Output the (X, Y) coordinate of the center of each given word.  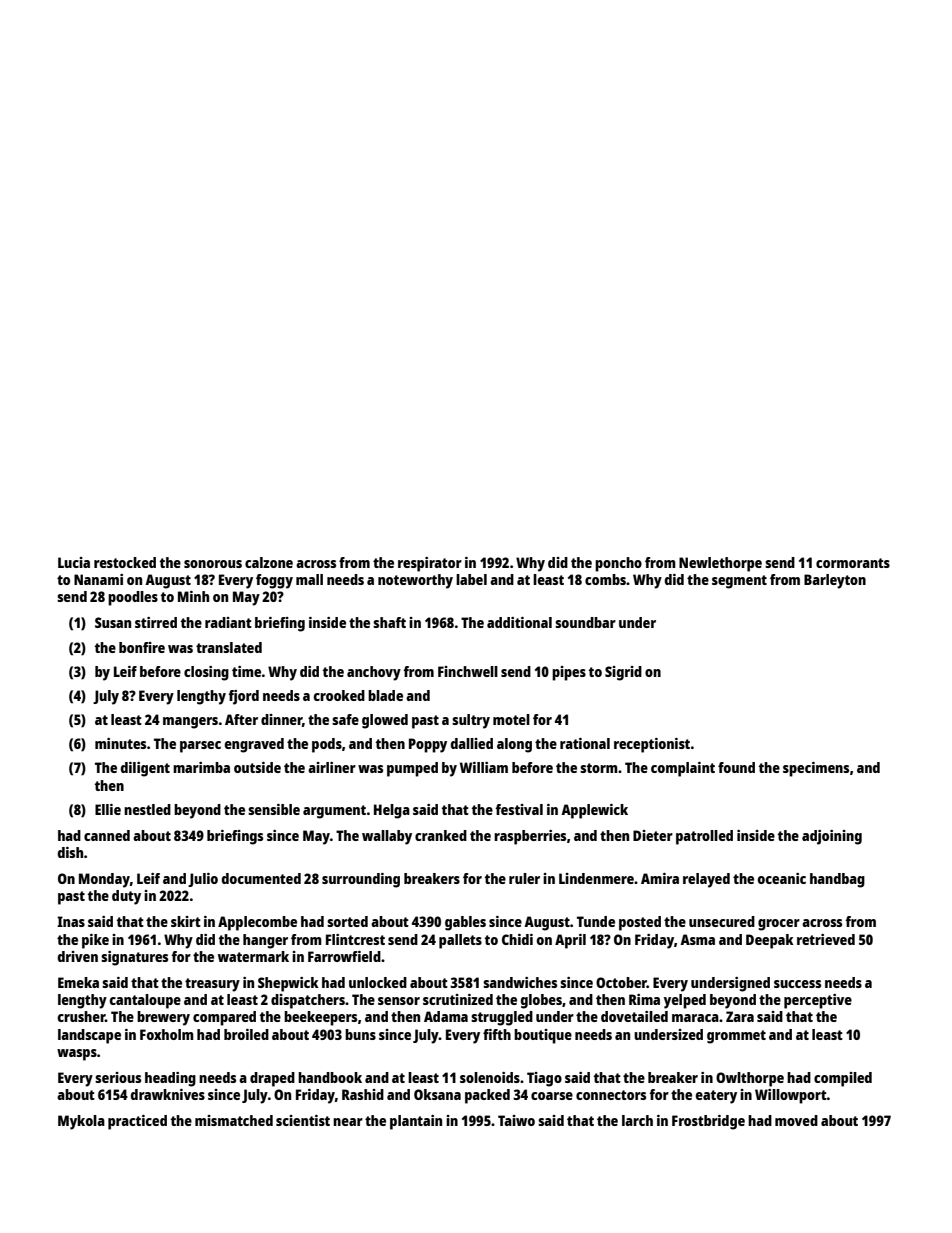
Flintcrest (355, 939)
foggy (274, 581)
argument (334, 812)
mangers (190, 723)
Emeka (78, 982)
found (736, 767)
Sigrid (623, 673)
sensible (274, 809)
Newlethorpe (720, 564)
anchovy (374, 673)
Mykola (81, 1122)
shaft (389, 622)
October (621, 982)
